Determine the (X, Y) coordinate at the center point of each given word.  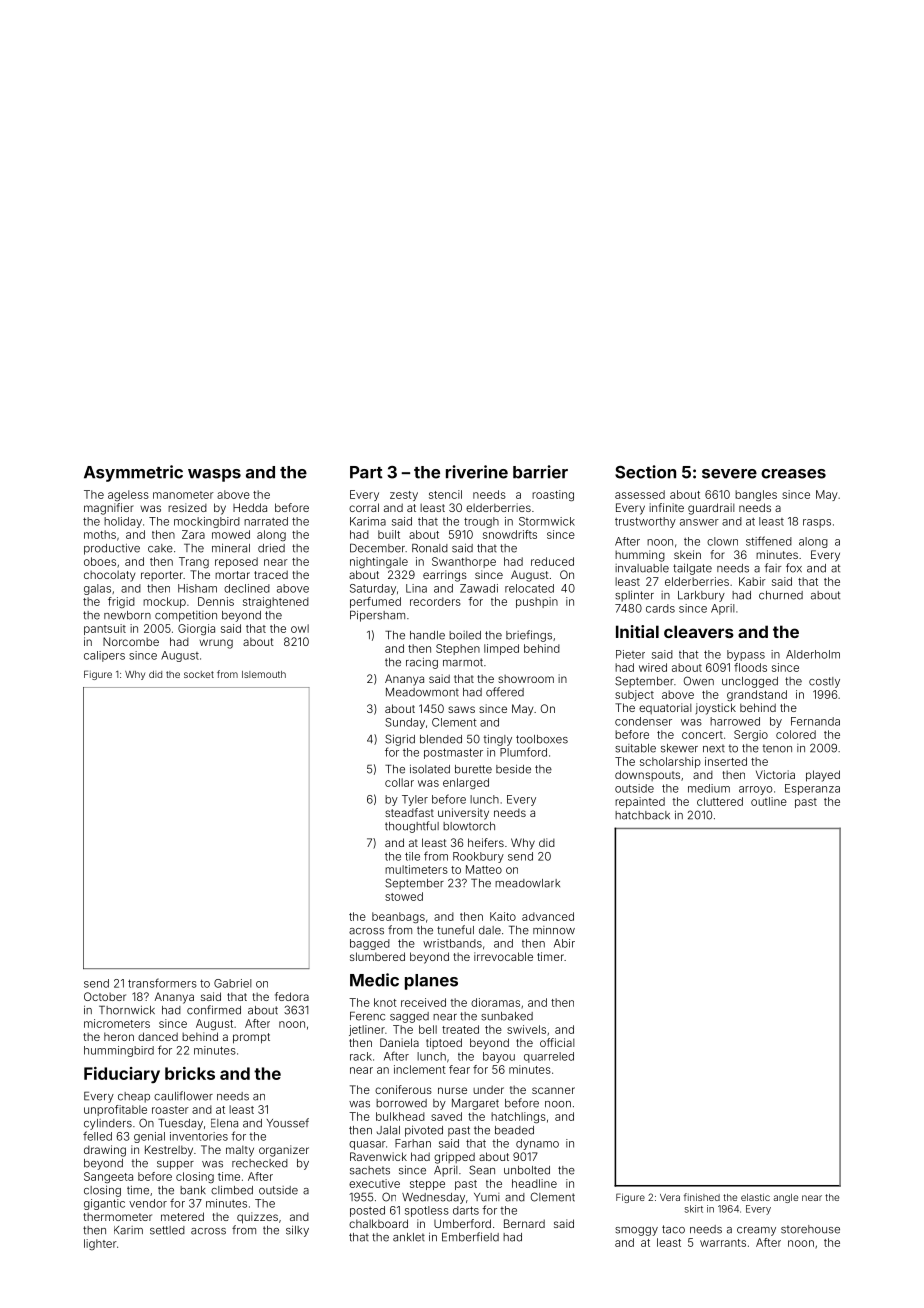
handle (427, 635)
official (557, 1042)
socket (199, 674)
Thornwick (127, 1010)
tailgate (692, 569)
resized (187, 507)
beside (513, 769)
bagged (370, 944)
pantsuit (105, 629)
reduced (552, 561)
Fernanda (815, 721)
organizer (284, 1151)
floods (750, 667)
